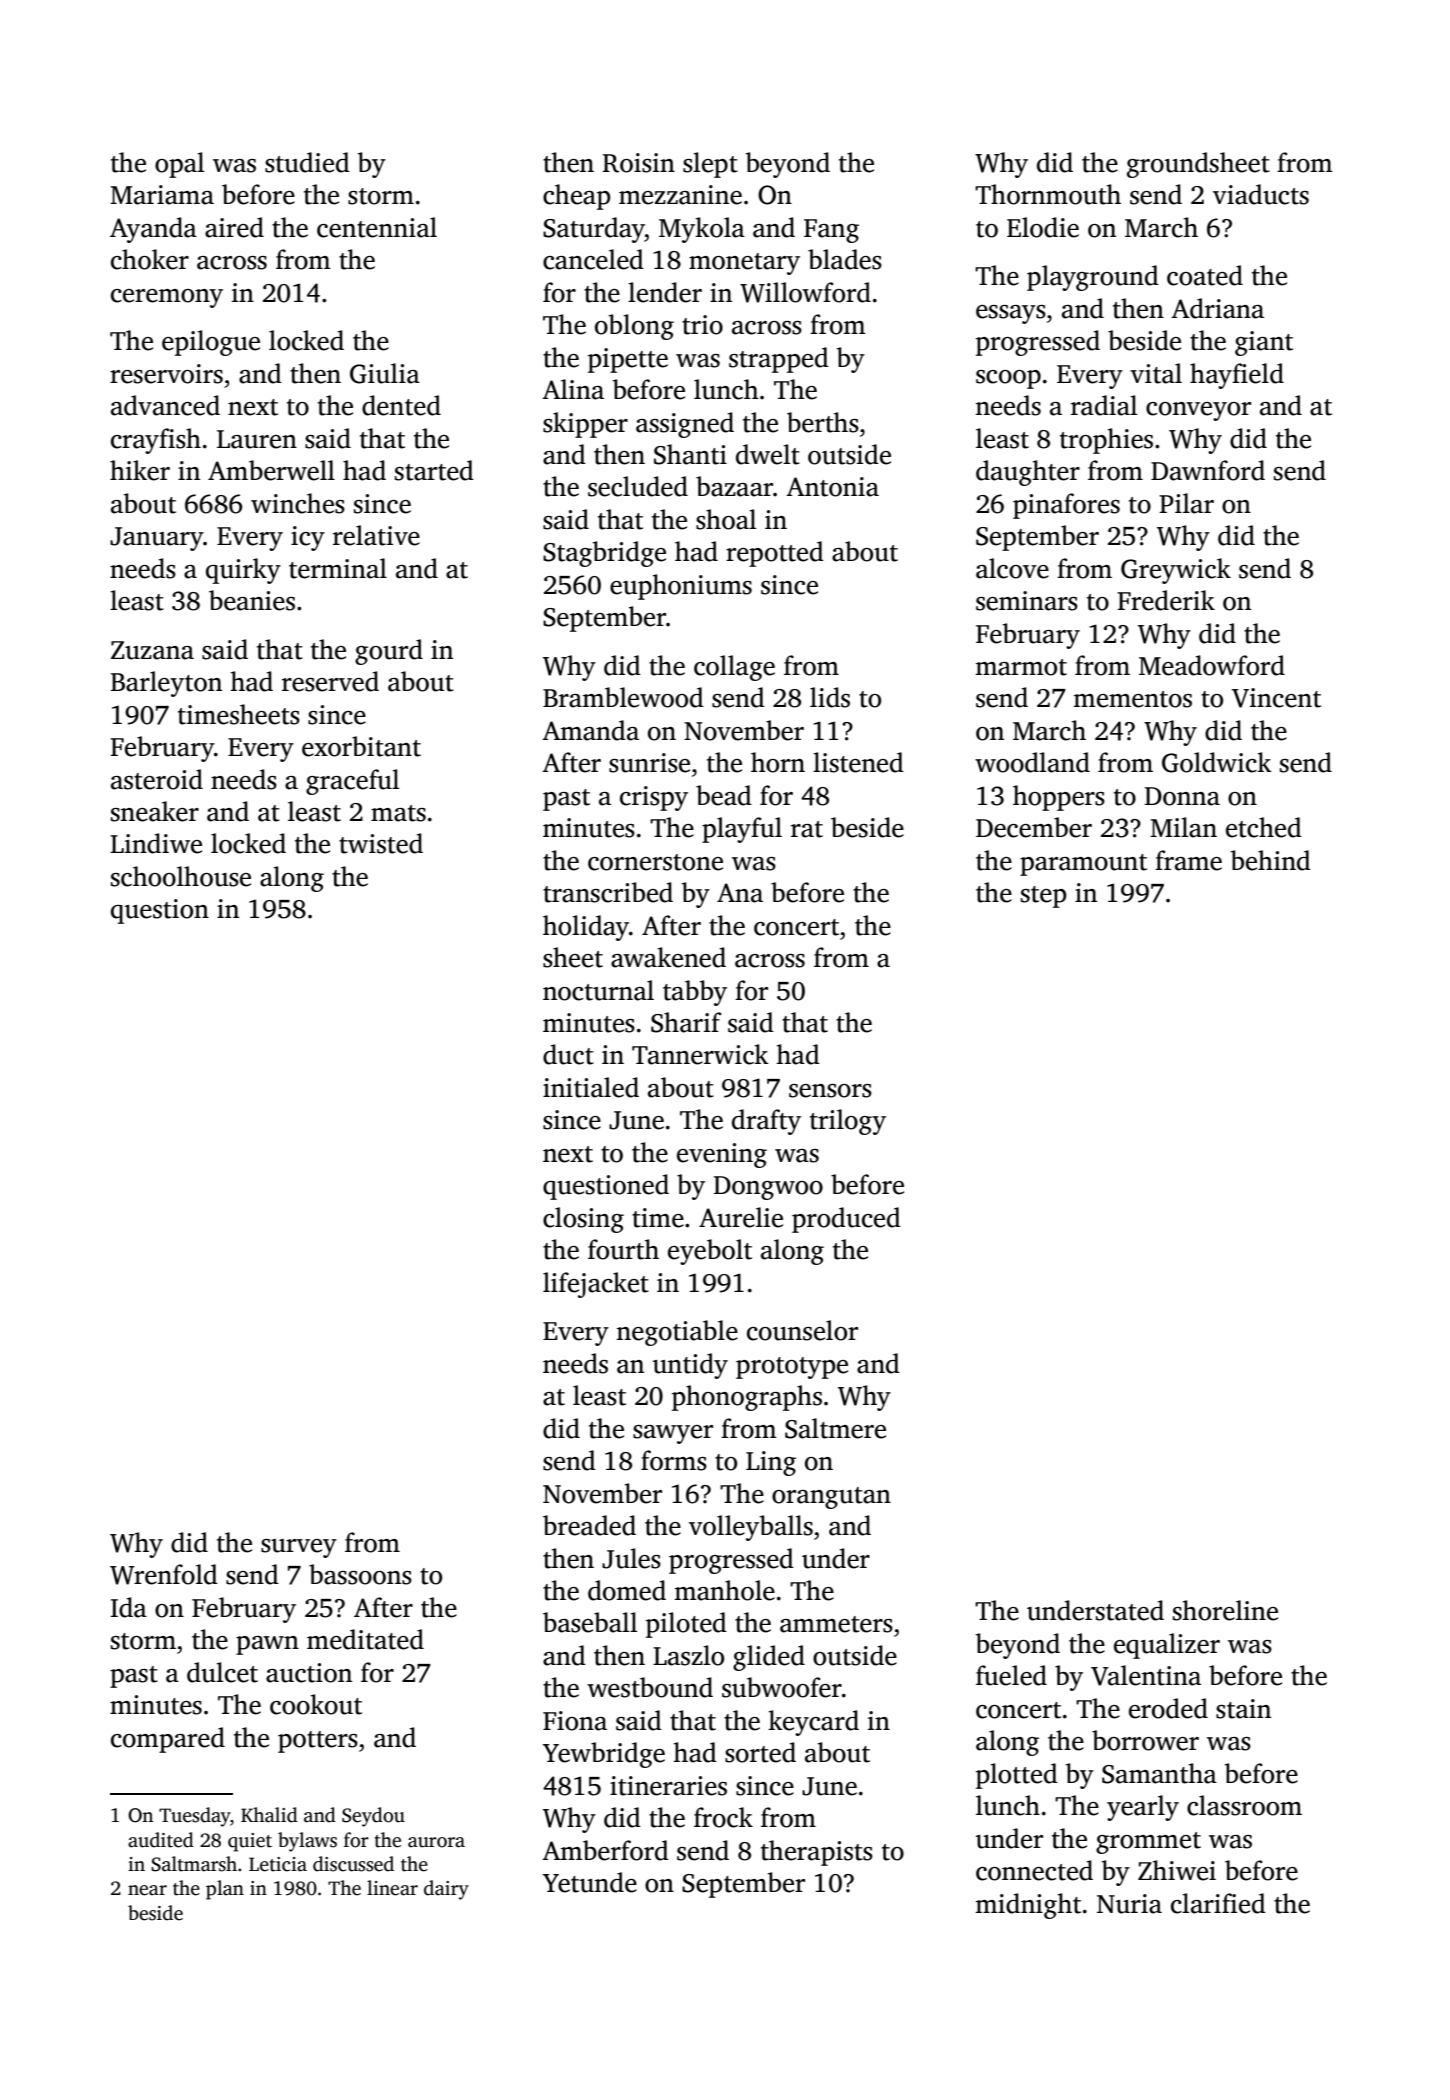 The width and height of the document is (1450, 2100). Describe the element at coordinates (225, 1890) in the document. I see `plan` at that location.
